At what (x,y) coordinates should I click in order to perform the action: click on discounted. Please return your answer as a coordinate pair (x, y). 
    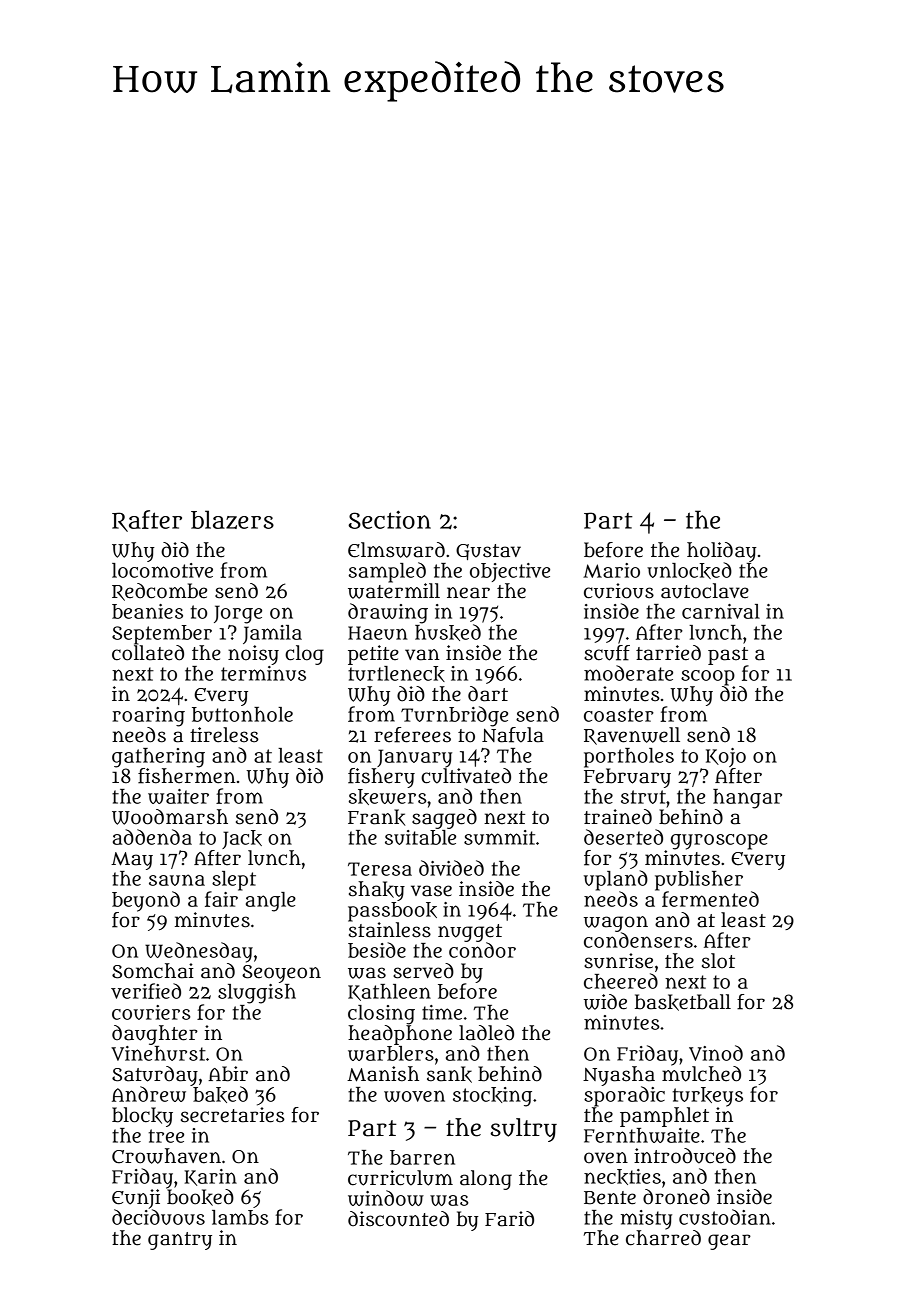
    Looking at the image, I should click on (398, 1219).
